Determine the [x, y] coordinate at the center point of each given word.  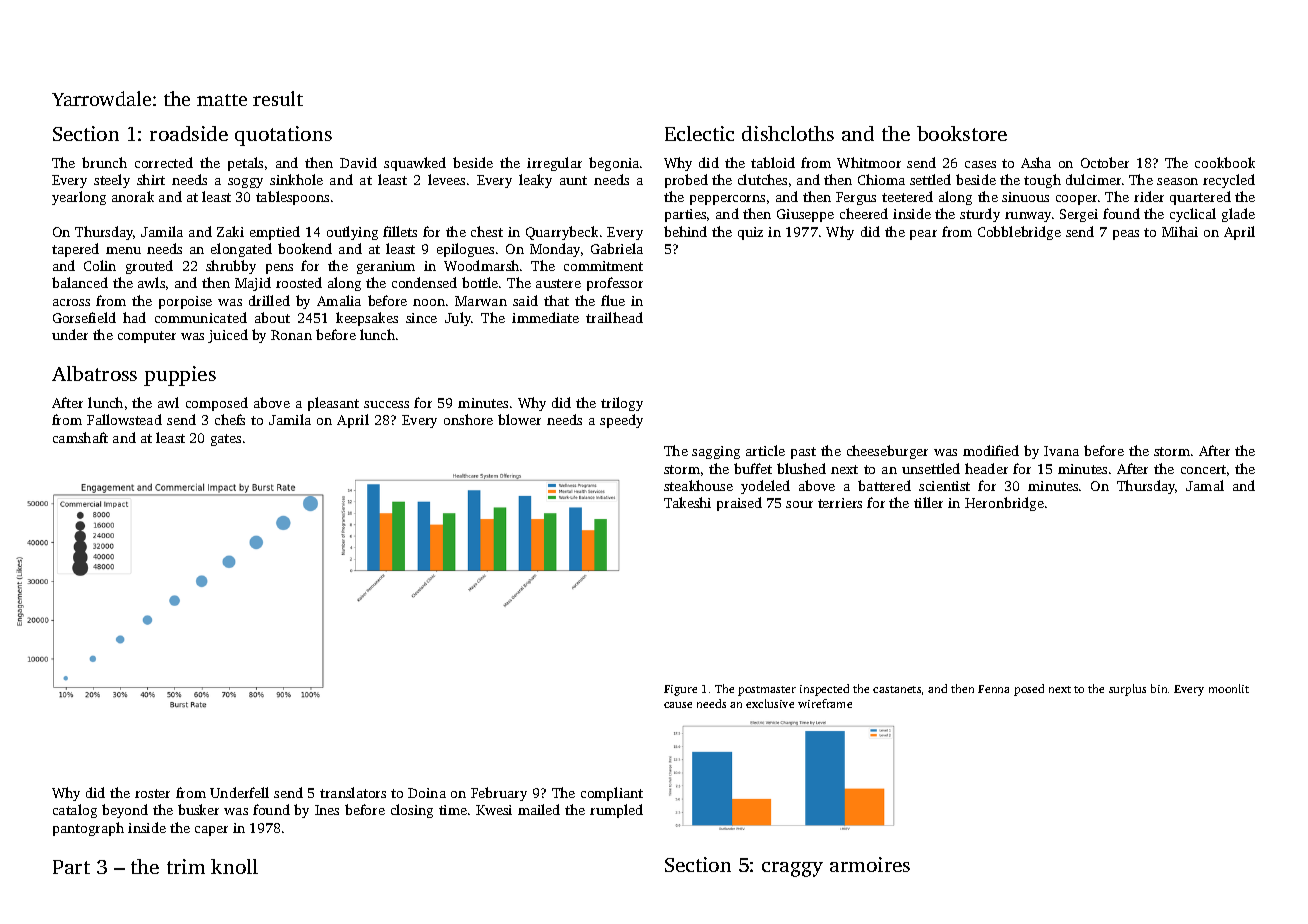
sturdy [980, 215]
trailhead [614, 317]
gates [226, 440]
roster [152, 793]
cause [678, 705]
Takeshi [687, 502]
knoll [234, 866]
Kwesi [494, 810]
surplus [1127, 690]
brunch [104, 162]
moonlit [1229, 688]
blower [519, 419]
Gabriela [617, 248]
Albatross [94, 373]
